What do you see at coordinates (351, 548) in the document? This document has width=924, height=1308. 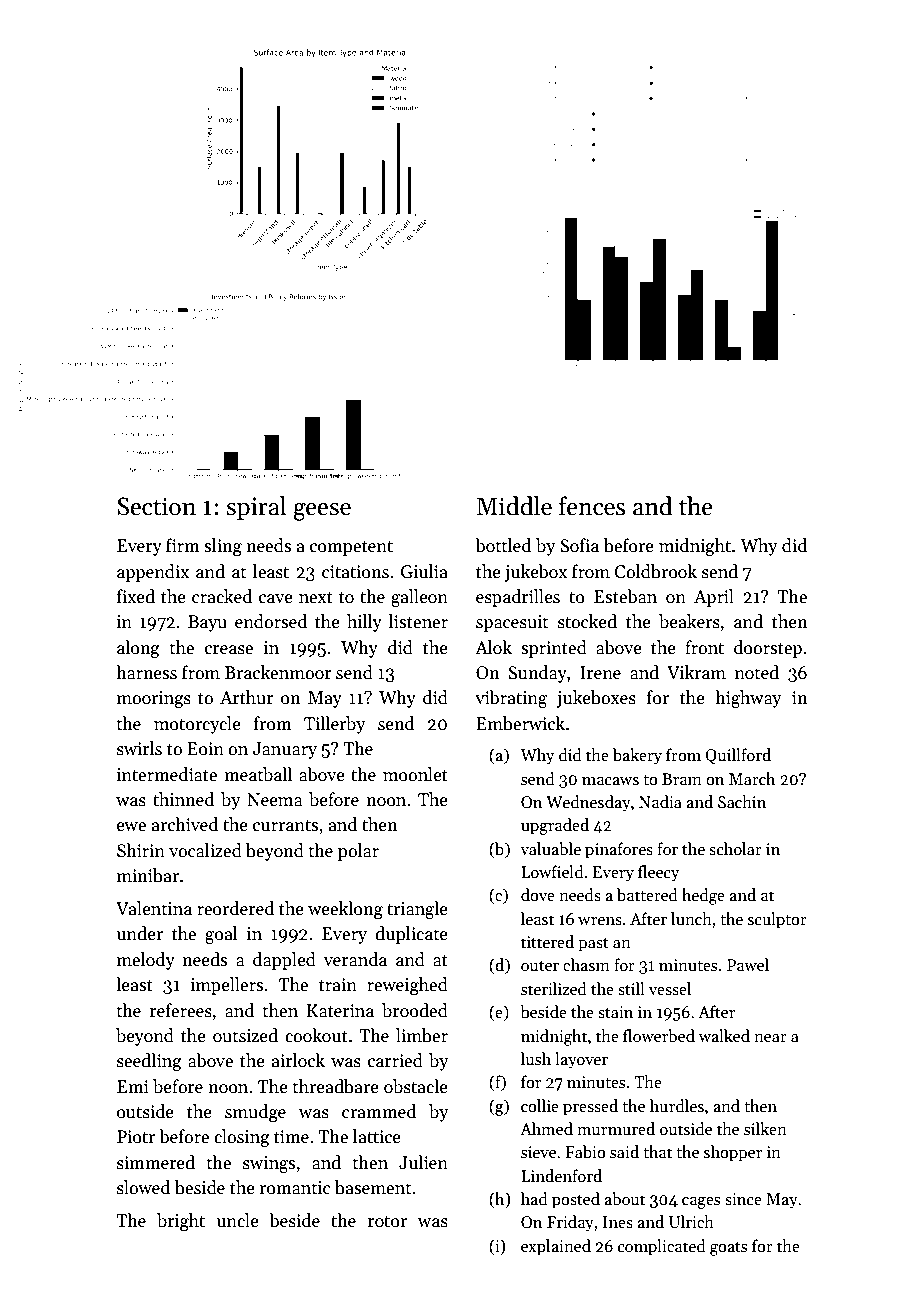 I see `competent` at bounding box center [351, 548].
